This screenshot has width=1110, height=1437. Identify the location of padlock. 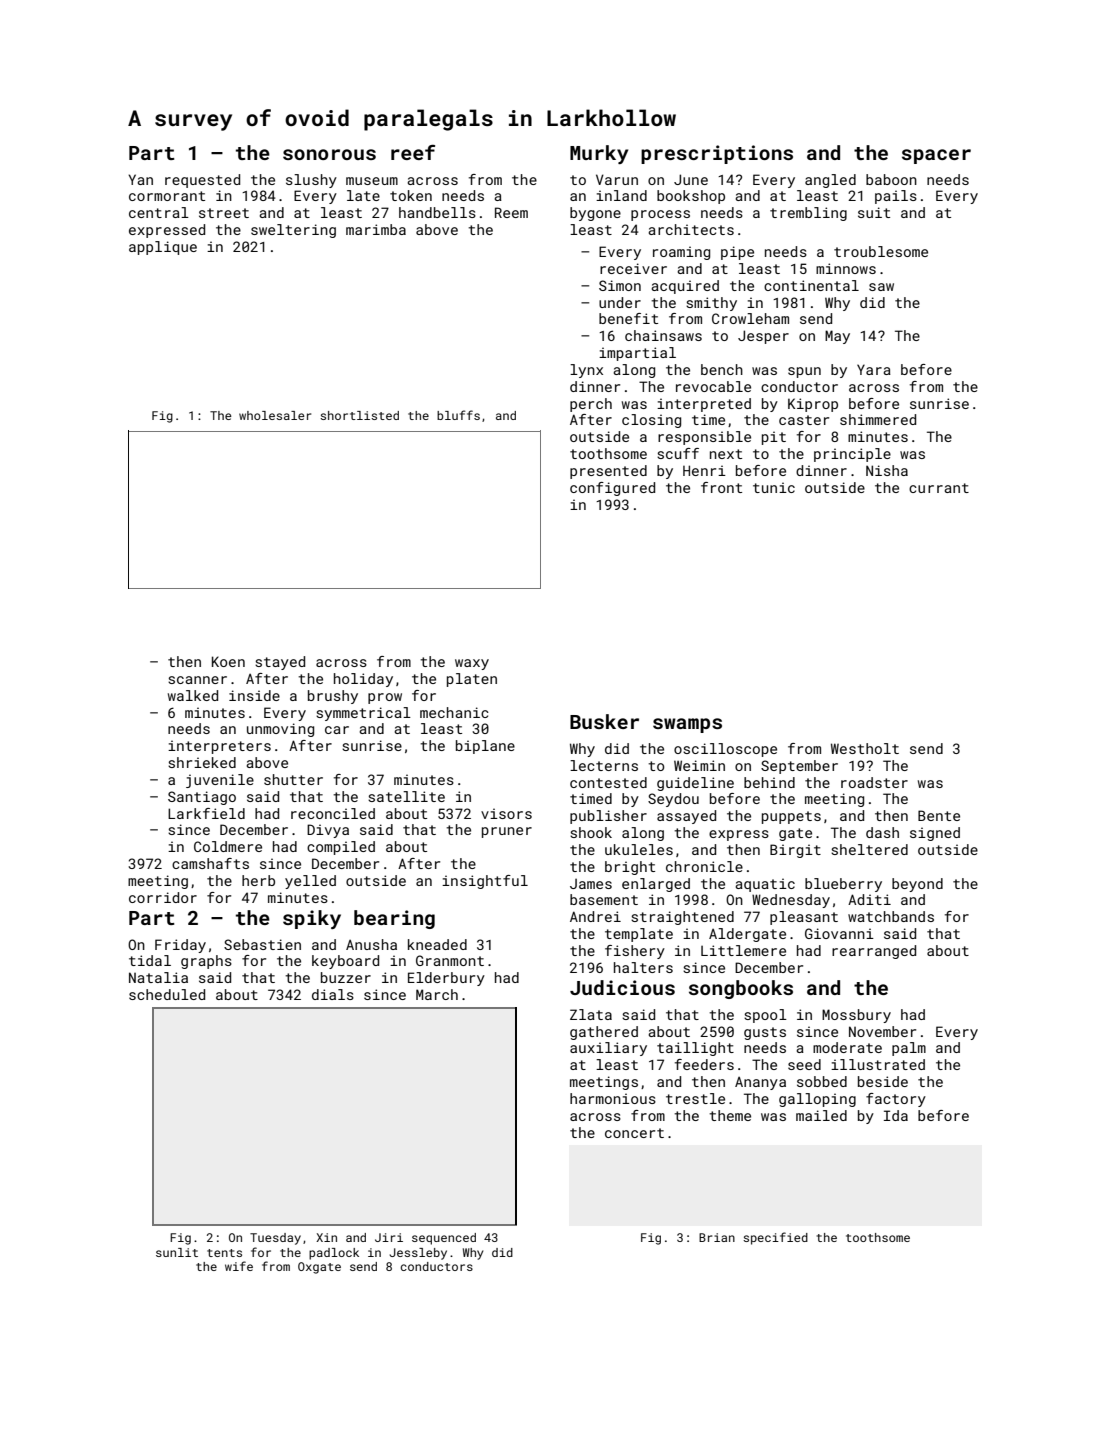
(334, 1254).
